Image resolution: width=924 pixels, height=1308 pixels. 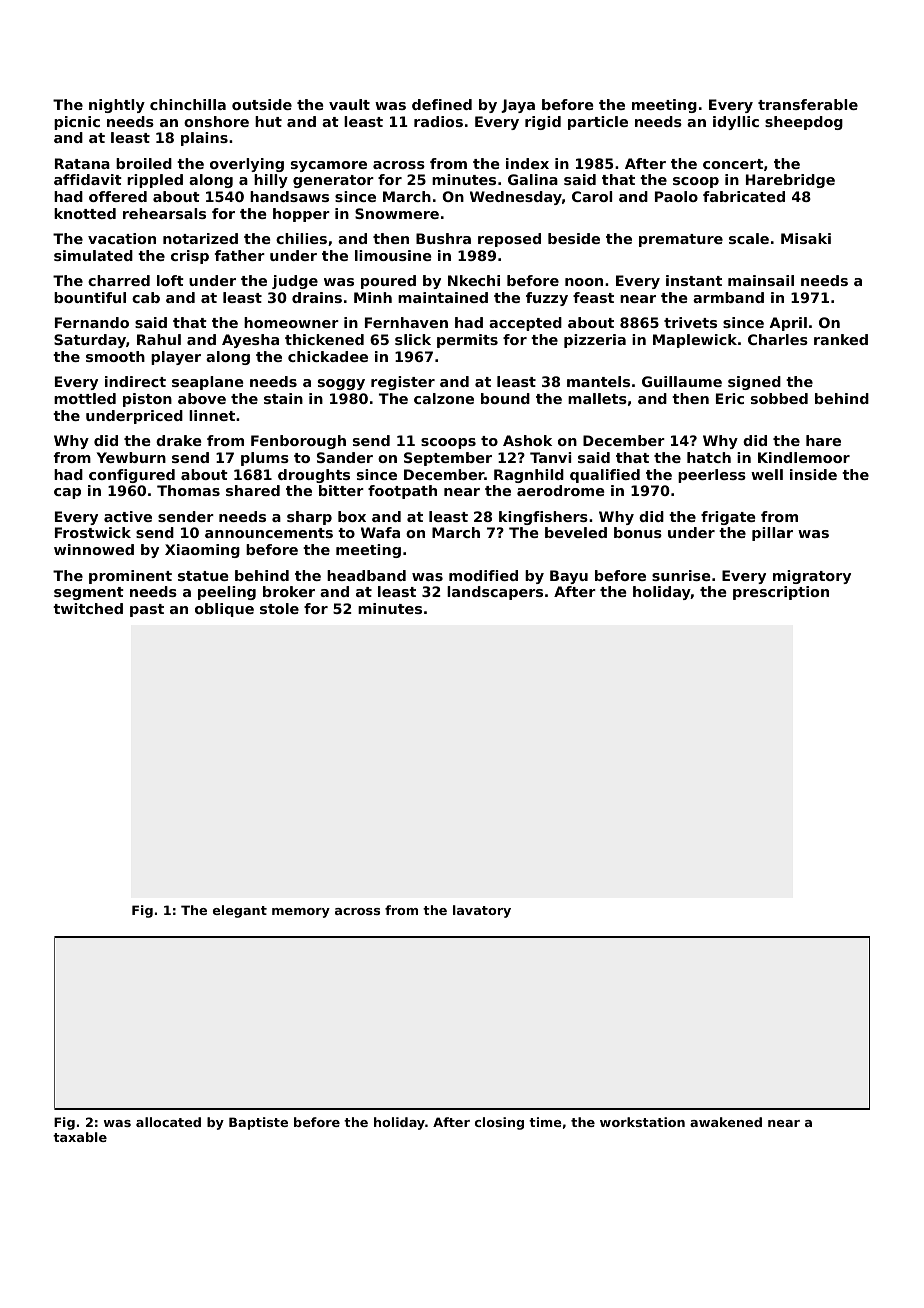 I want to click on prescription, so click(x=781, y=593).
